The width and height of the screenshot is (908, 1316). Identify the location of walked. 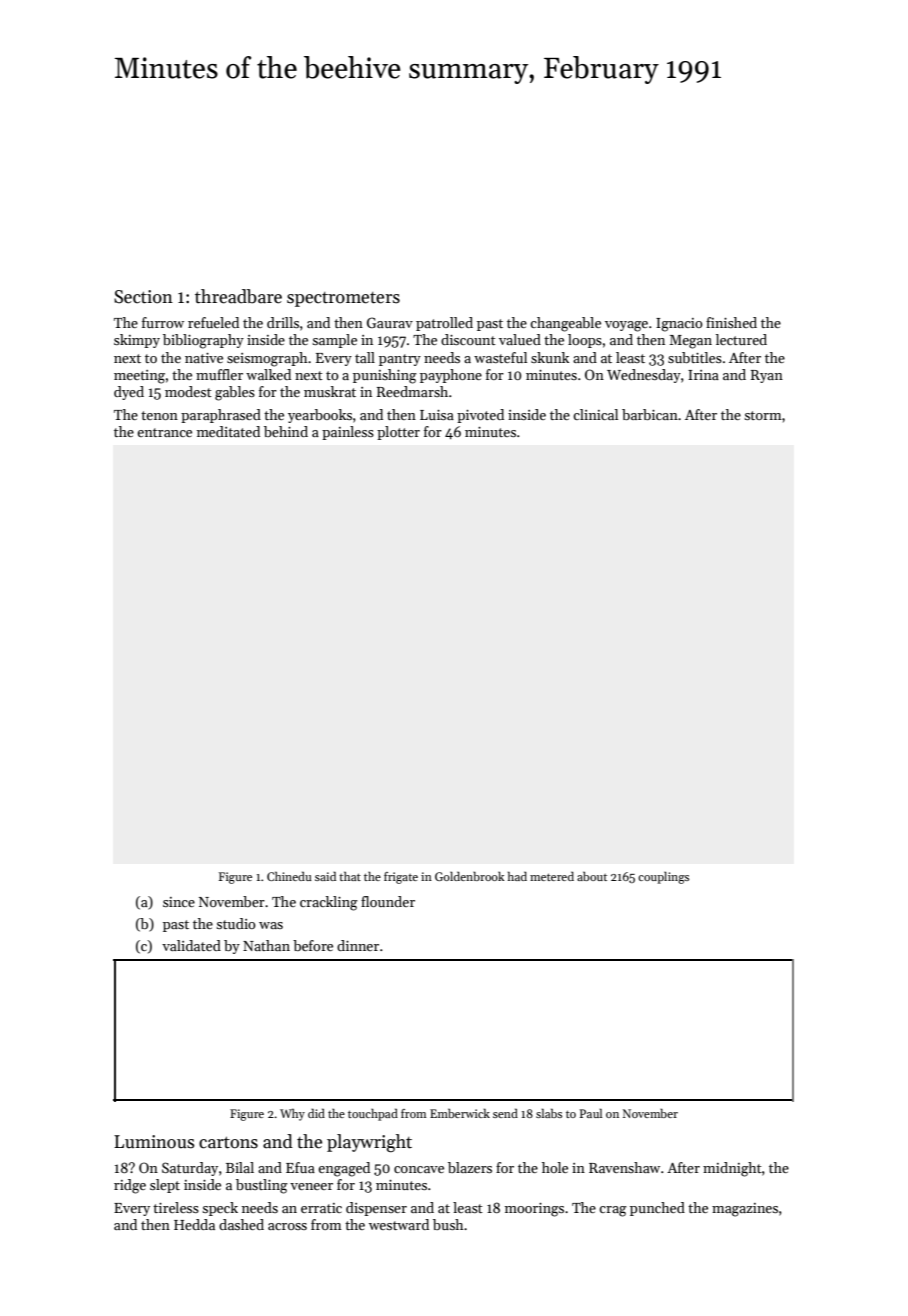
(268, 374).
